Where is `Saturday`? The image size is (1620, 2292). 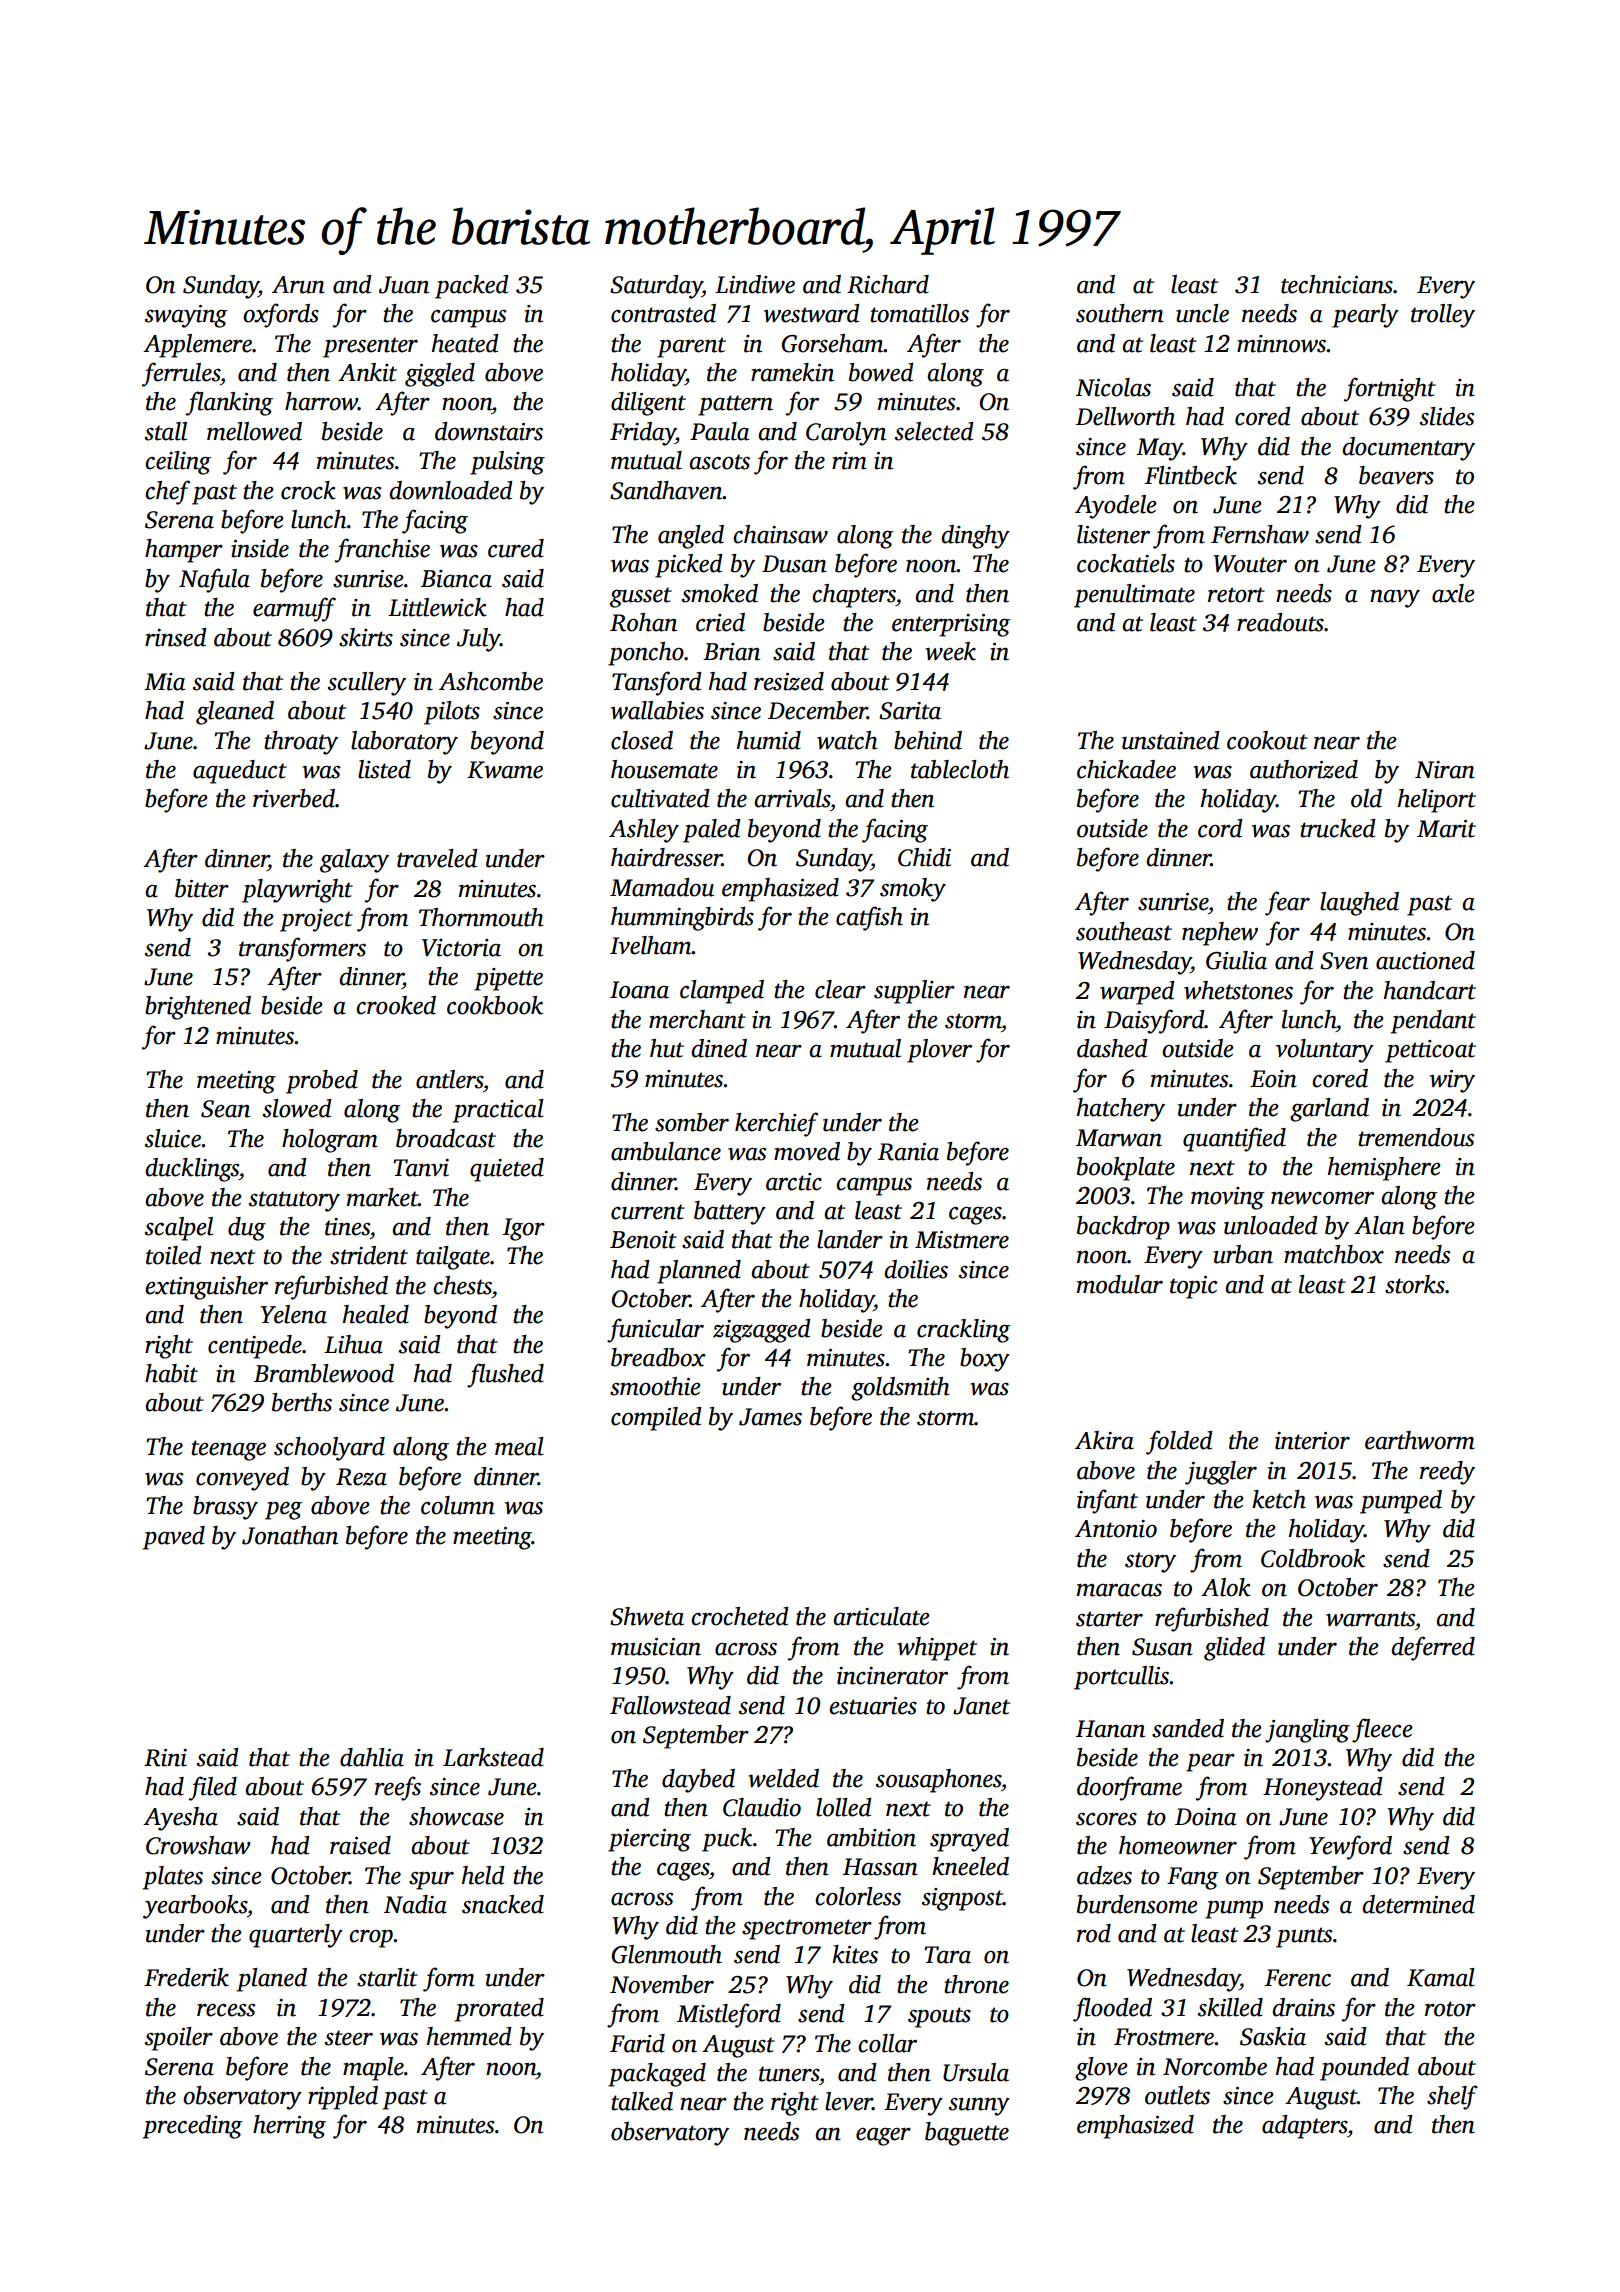 Saturday is located at coordinates (656, 287).
